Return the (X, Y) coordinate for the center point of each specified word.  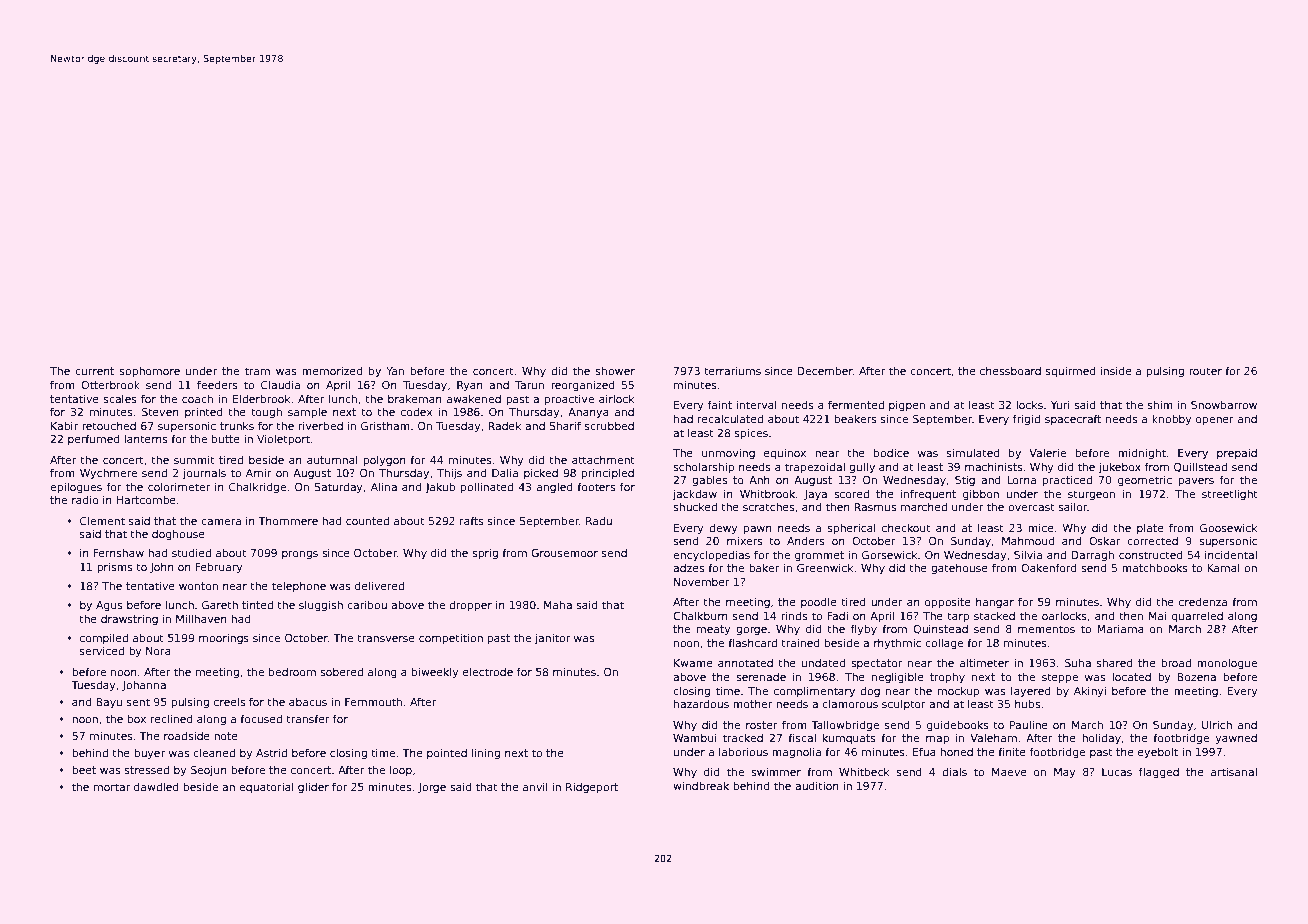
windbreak (701, 785)
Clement (102, 520)
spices (751, 433)
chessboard (1010, 371)
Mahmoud (1028, 541)
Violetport (283, 439)
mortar (112, 787)
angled (555, 488)
